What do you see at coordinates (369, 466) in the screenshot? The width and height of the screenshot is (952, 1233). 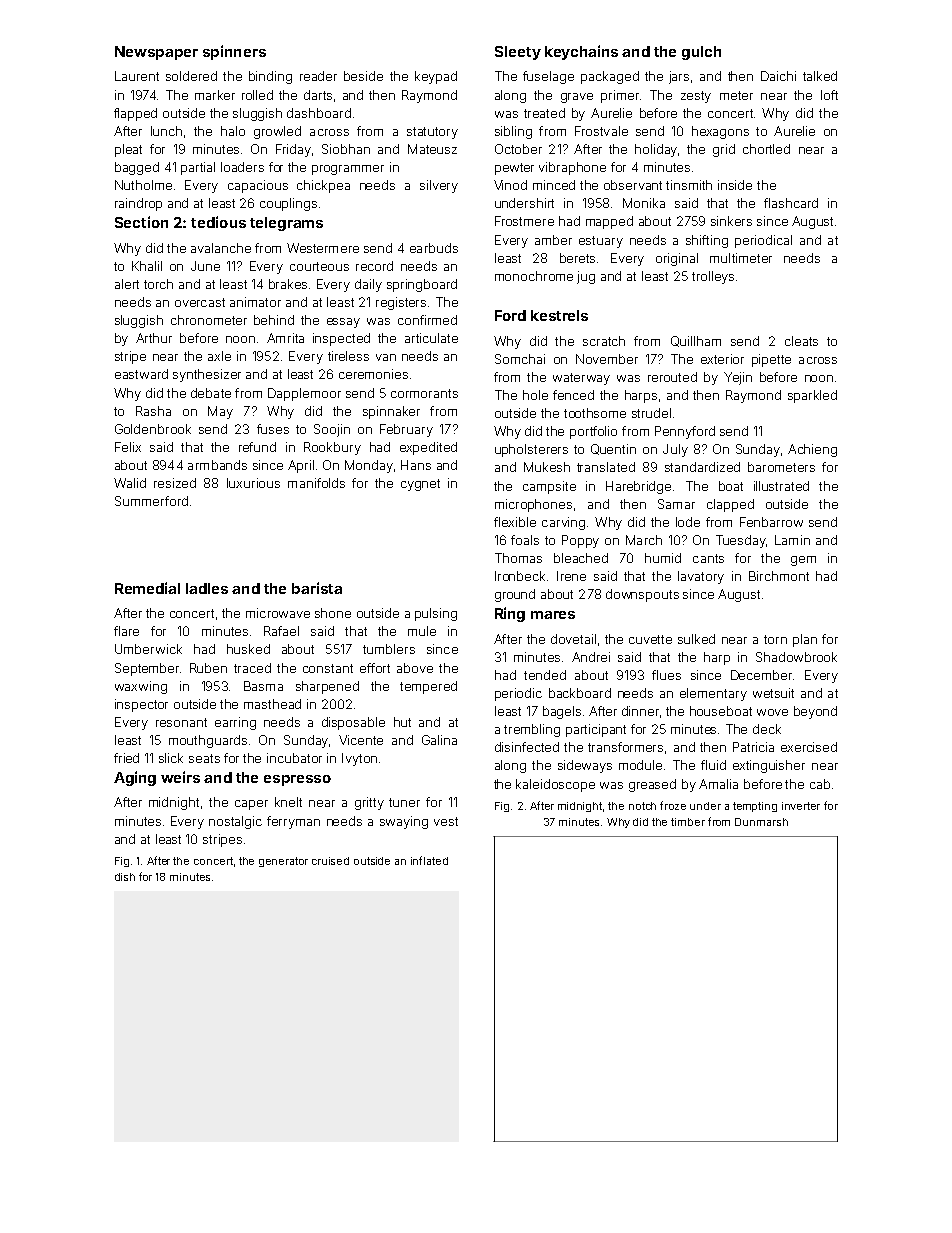 I see `Monday` at bounding box center [369, 466].
